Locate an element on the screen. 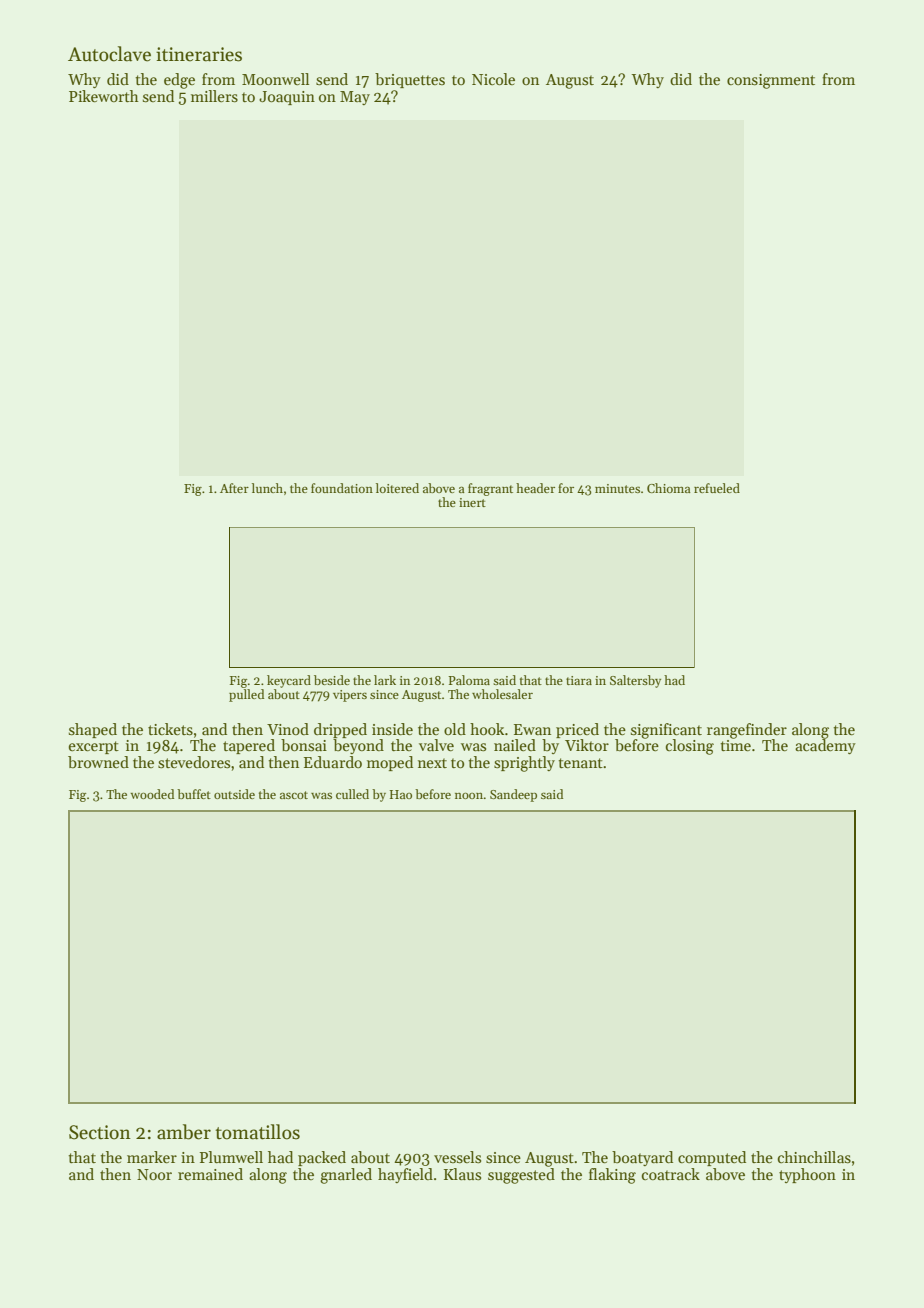 Image resolution: width=924 pixels, height=1308 pixels. computed is located at coordinates (712, 1158).
